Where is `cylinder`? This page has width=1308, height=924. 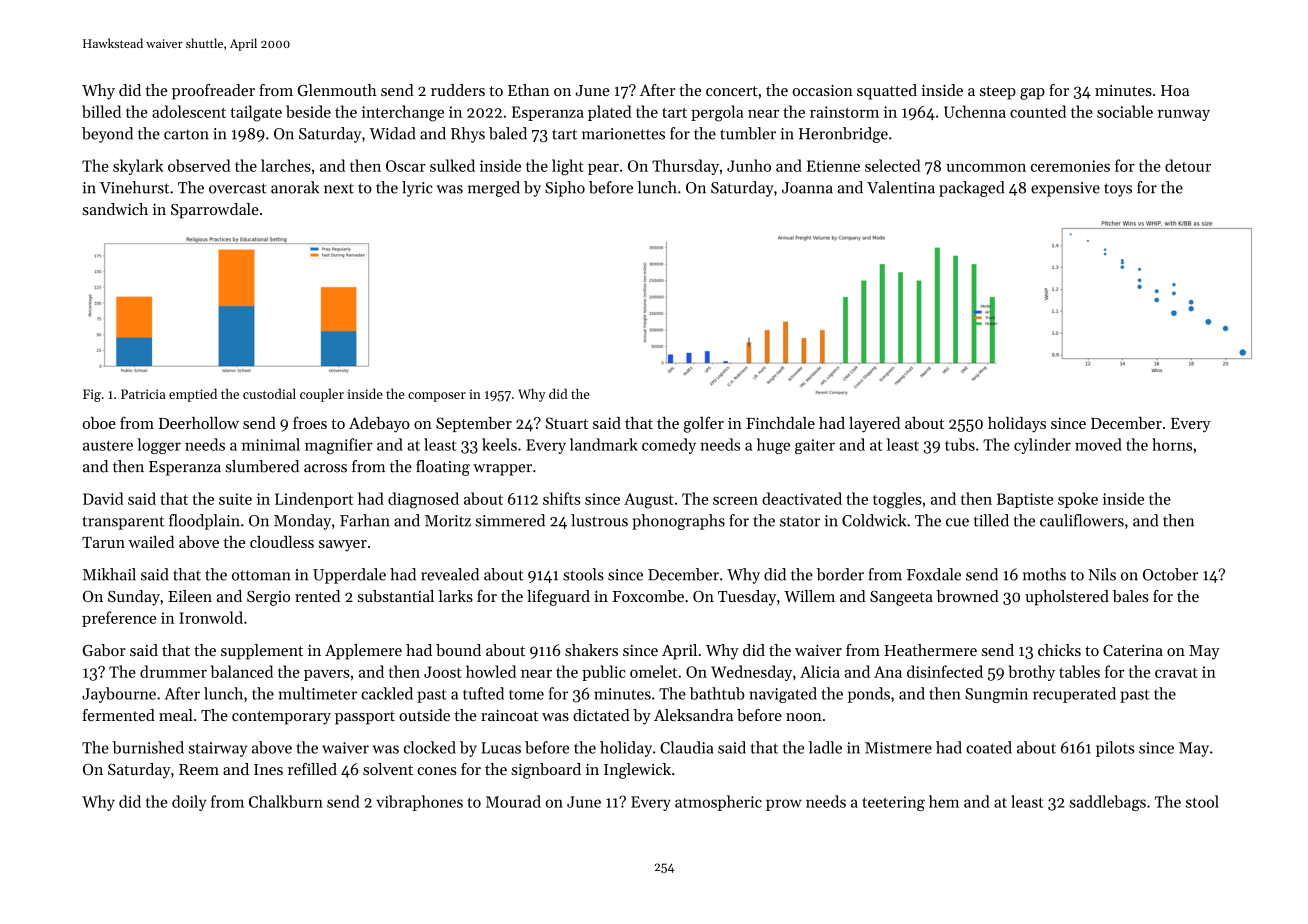 cylinder is located at coordinates (1042, 446).
